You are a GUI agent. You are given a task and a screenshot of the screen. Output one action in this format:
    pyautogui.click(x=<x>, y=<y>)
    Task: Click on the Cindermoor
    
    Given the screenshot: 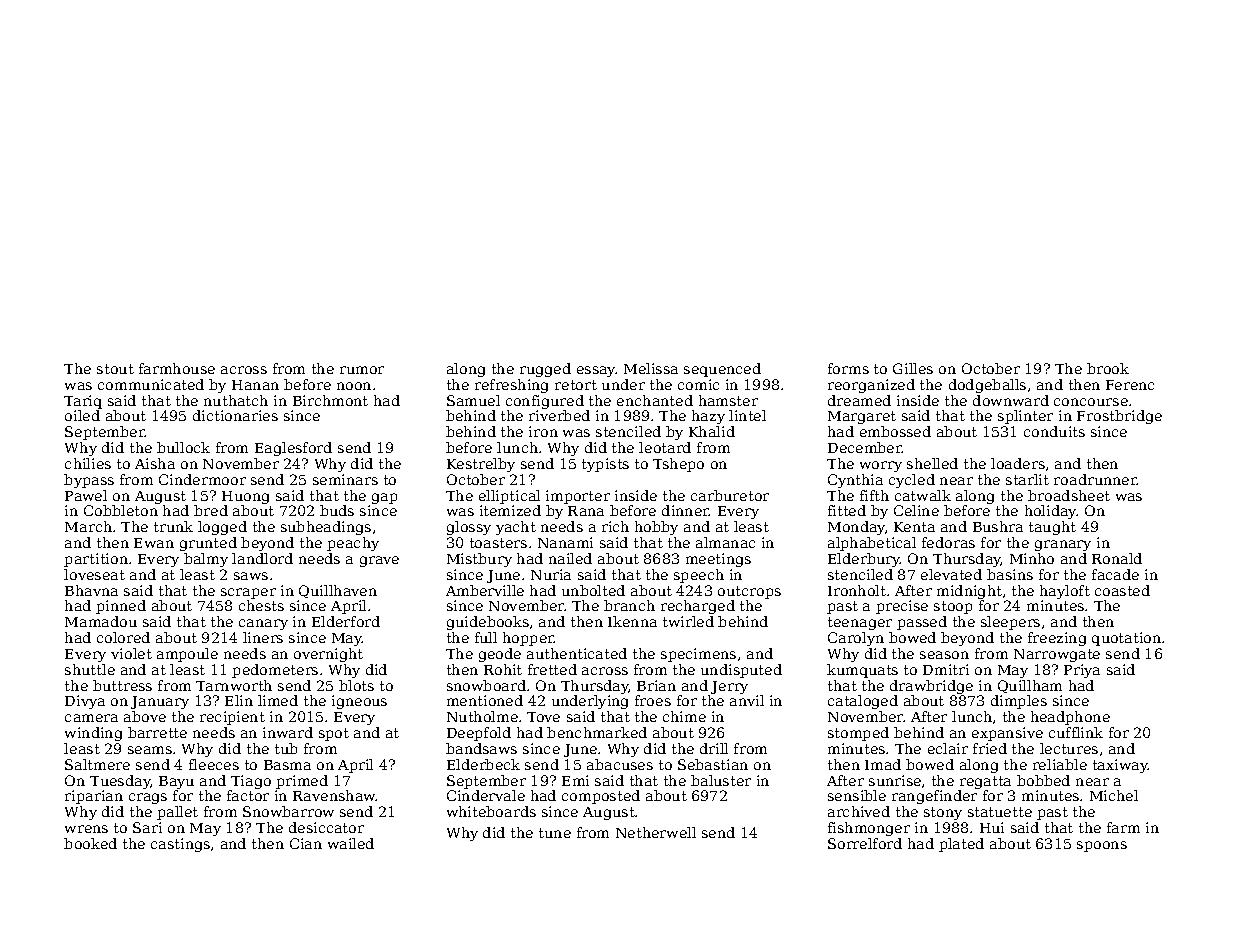 What is the action you would take?
    pyautogui.click(x=202, y=479)
